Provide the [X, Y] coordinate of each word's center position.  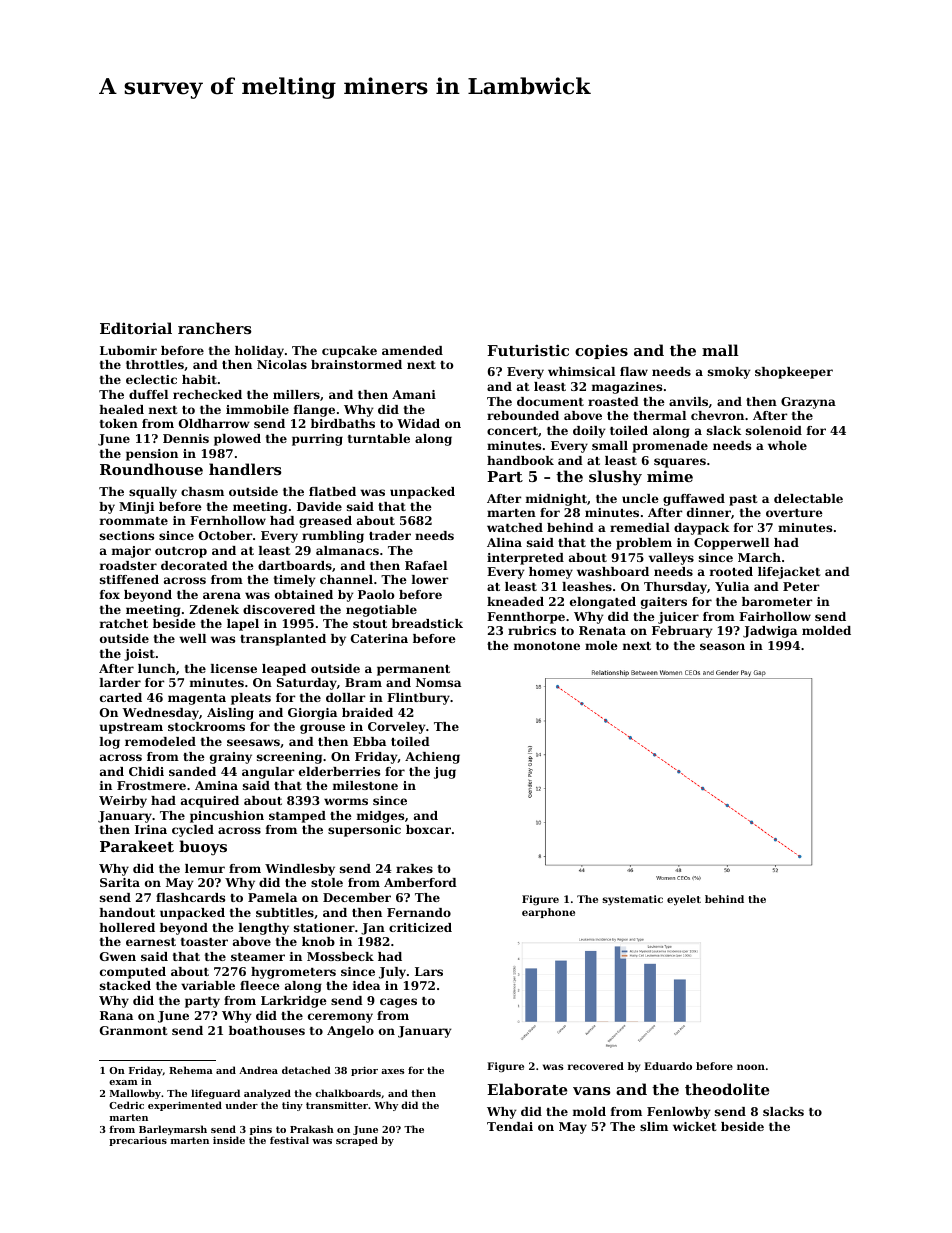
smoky [729, 373]
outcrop [181, 552]
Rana [116, 1015]
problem [644, 544]
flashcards [190, 897]
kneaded [515, 601]
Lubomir [128, 350]
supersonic [364, 831]
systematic [633, 900]
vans [591, 1091]
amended [412, 350]
